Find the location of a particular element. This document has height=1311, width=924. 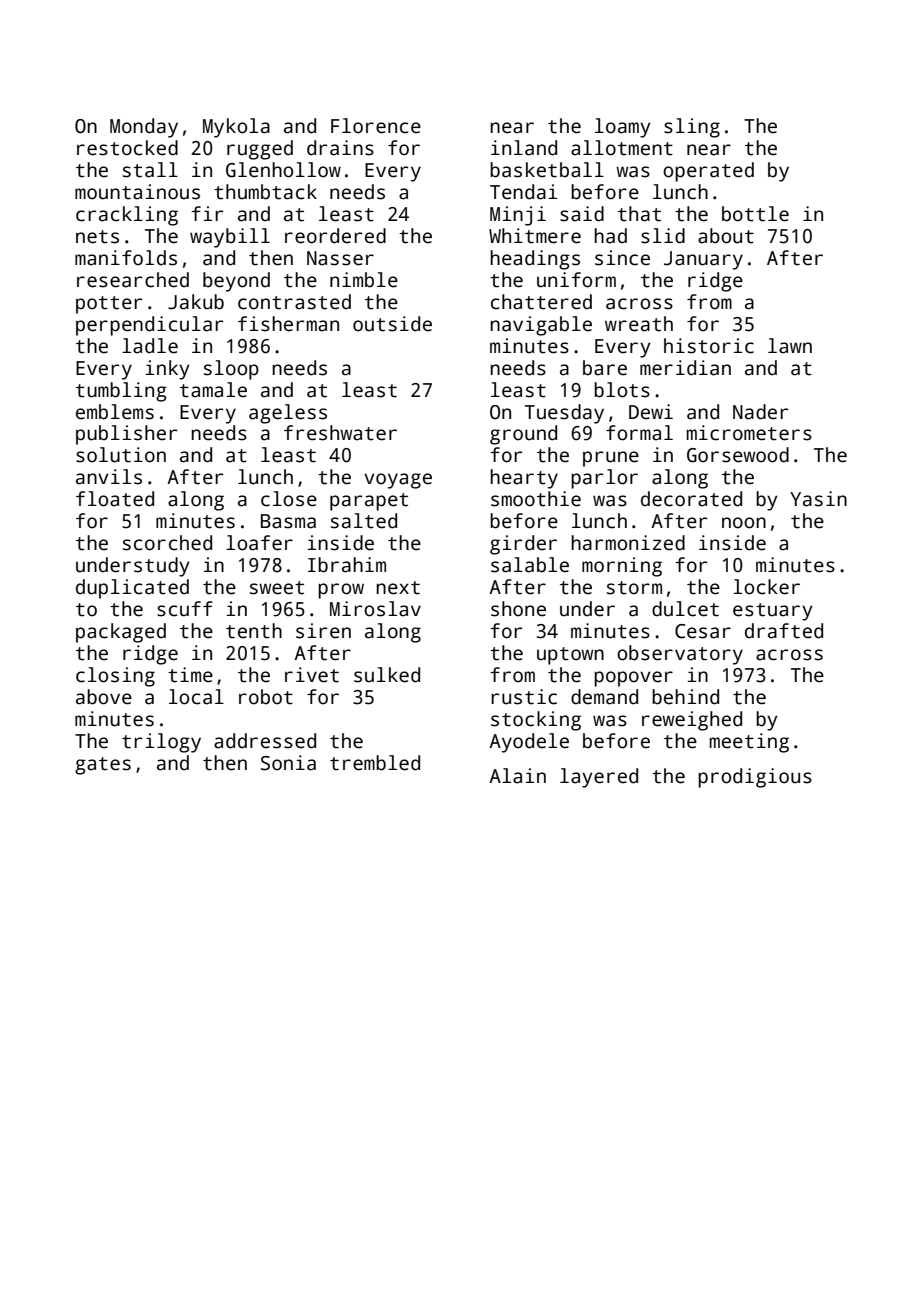

trembled is located at coordinates (375, 763).
